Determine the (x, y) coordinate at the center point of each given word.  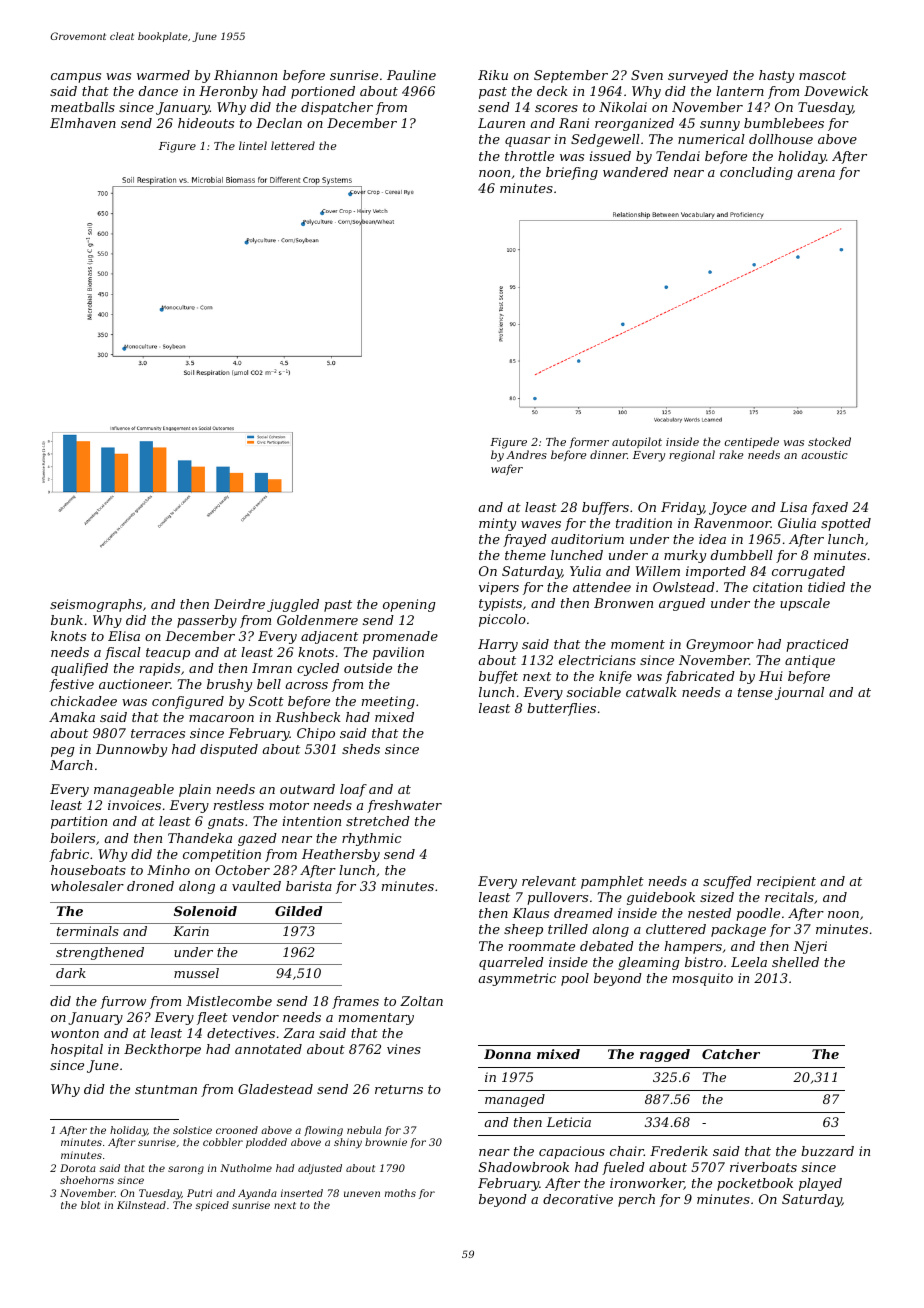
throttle (529, 156)
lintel (253, 145)
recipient (786, 882)
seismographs (96, 605)
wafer (507, 469)
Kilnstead (141, 1205)
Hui (771, 676)
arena (816, 173)
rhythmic (371, 839)
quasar (528, 142)
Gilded (298, 911)
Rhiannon (245, 75)
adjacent (329, 637)
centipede (752, 442)
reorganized (634, 124)
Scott (266, 701)
